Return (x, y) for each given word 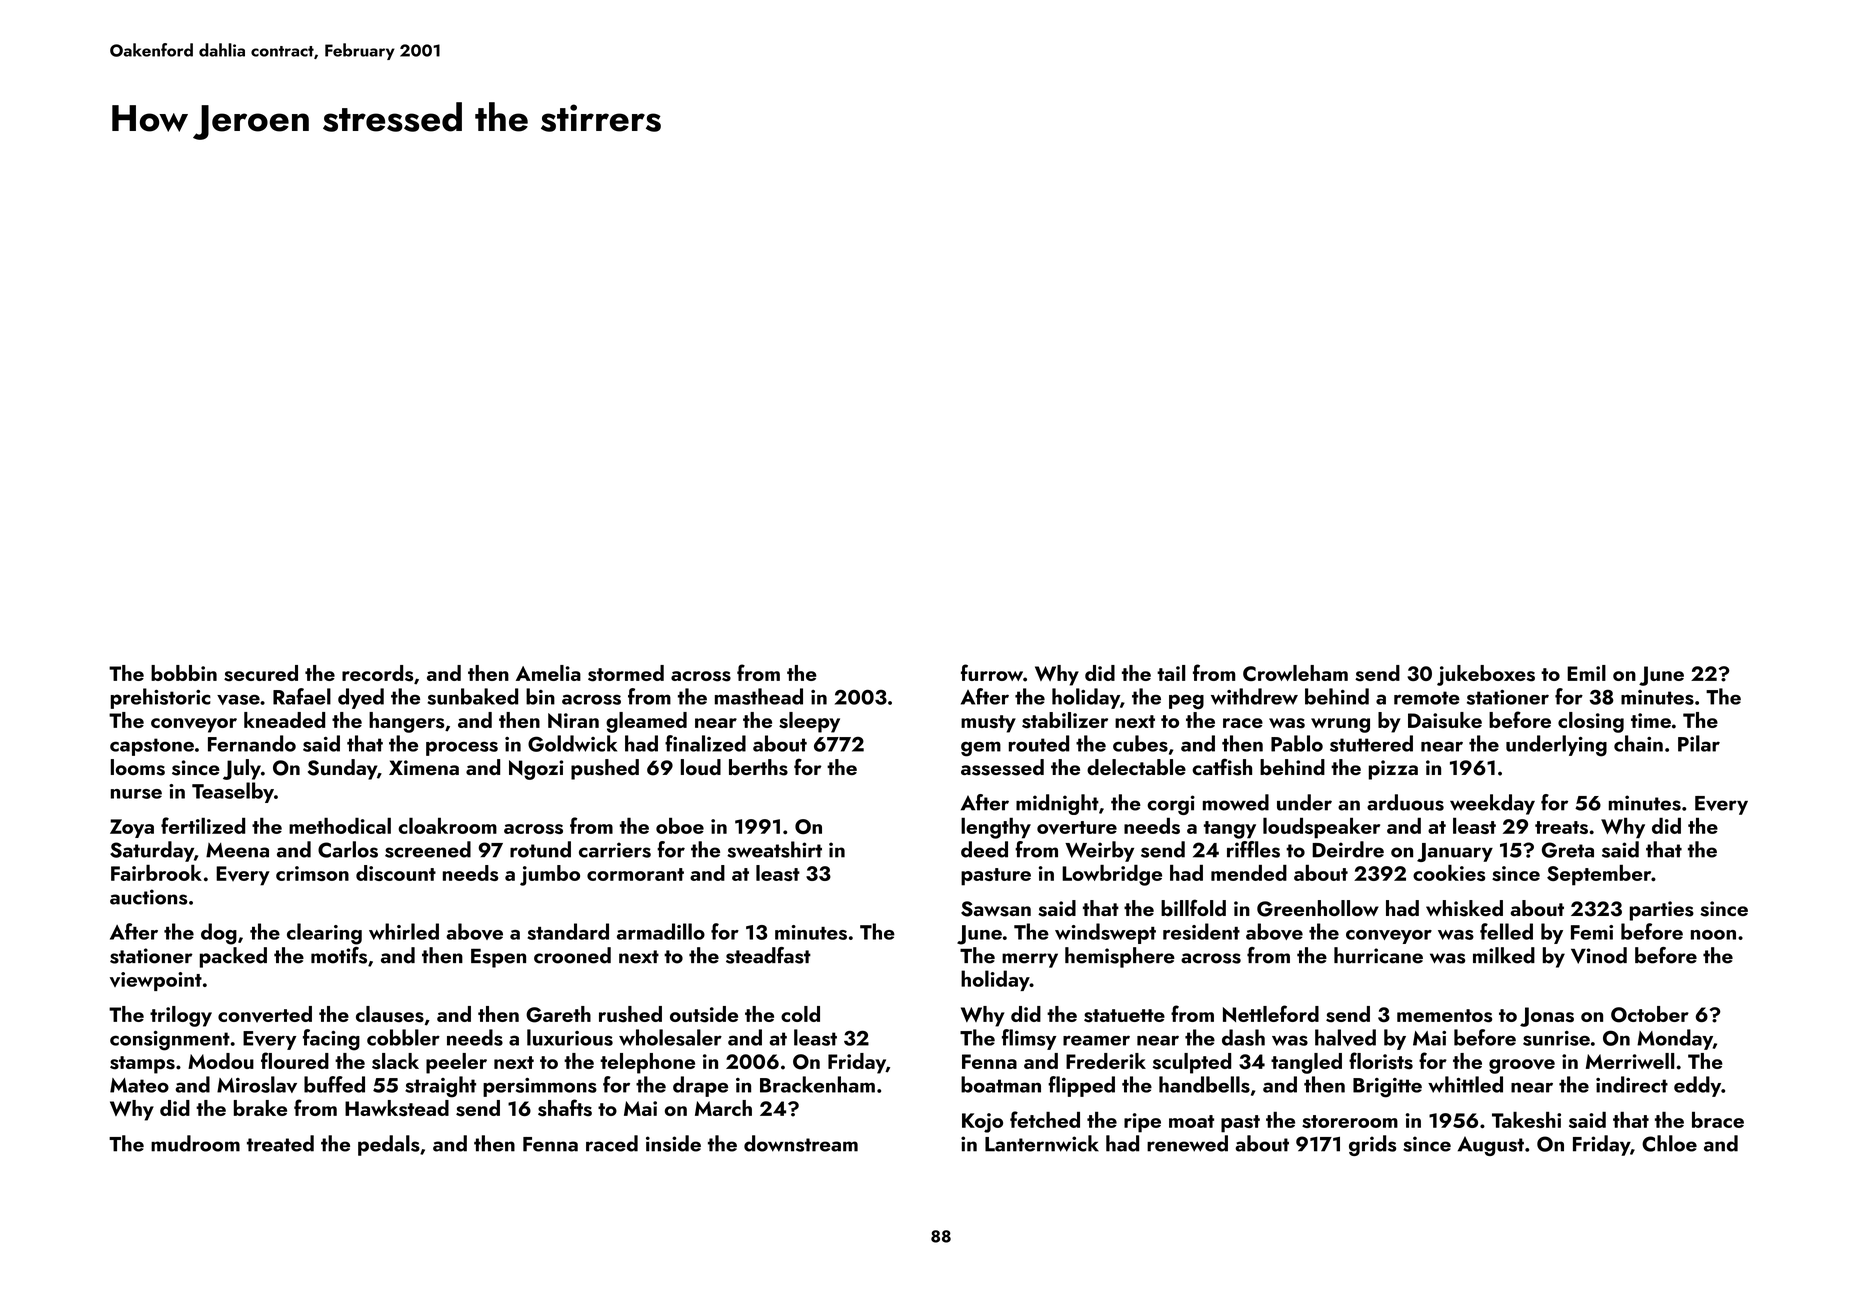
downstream (801, 1143)
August (1491, 1146)
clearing (324, 934)
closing (1591, 722)
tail (1171, 673)
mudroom (195, 1143)
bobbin (184, 673)
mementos (1444, 1016)
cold (800, 1014)
